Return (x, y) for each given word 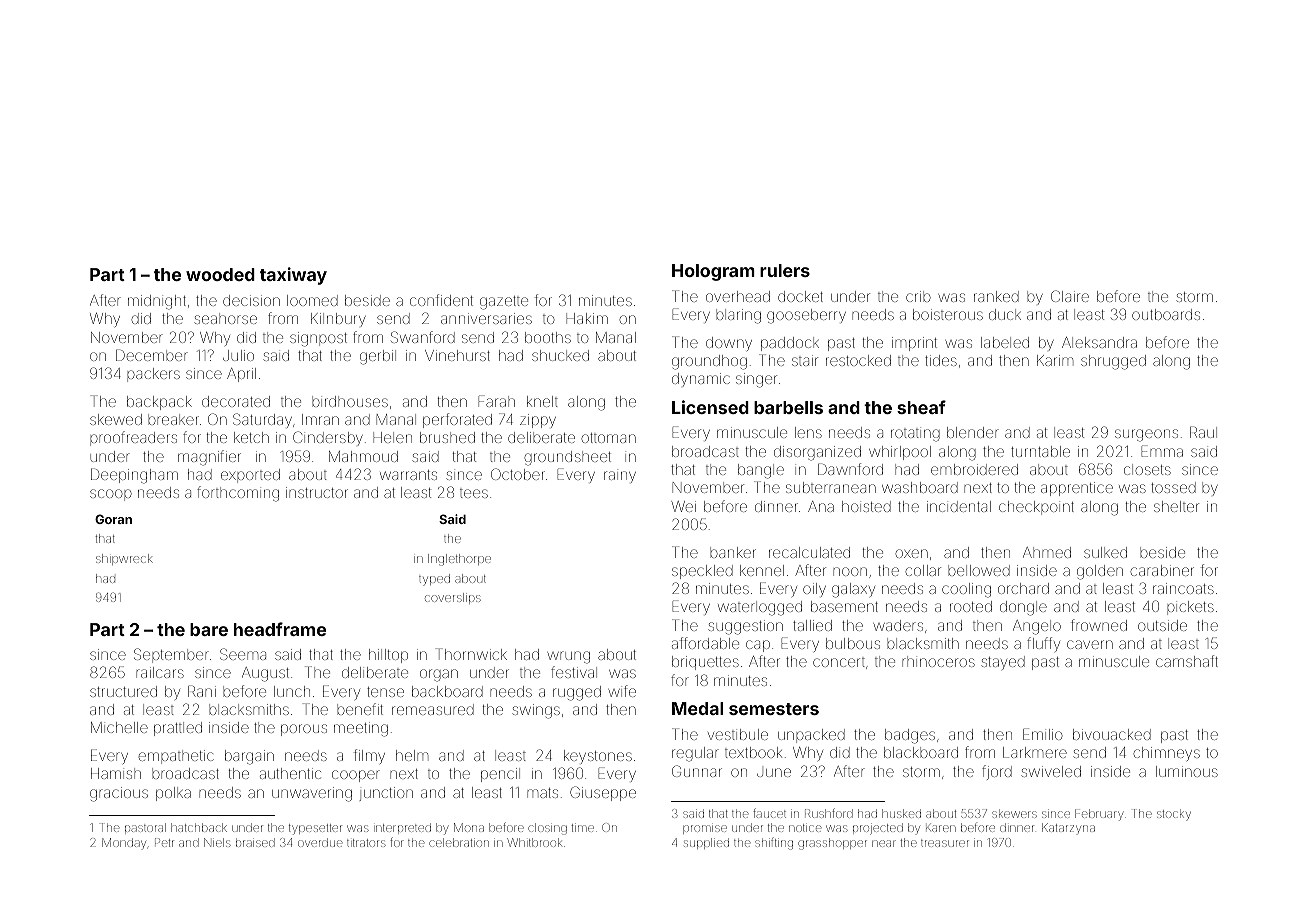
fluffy (1043, 644)
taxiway (293, 276)
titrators (366, 843)
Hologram (713, 272)
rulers (785, 270)
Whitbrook (534, 842)
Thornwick (471, 654)
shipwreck (124, 559)
